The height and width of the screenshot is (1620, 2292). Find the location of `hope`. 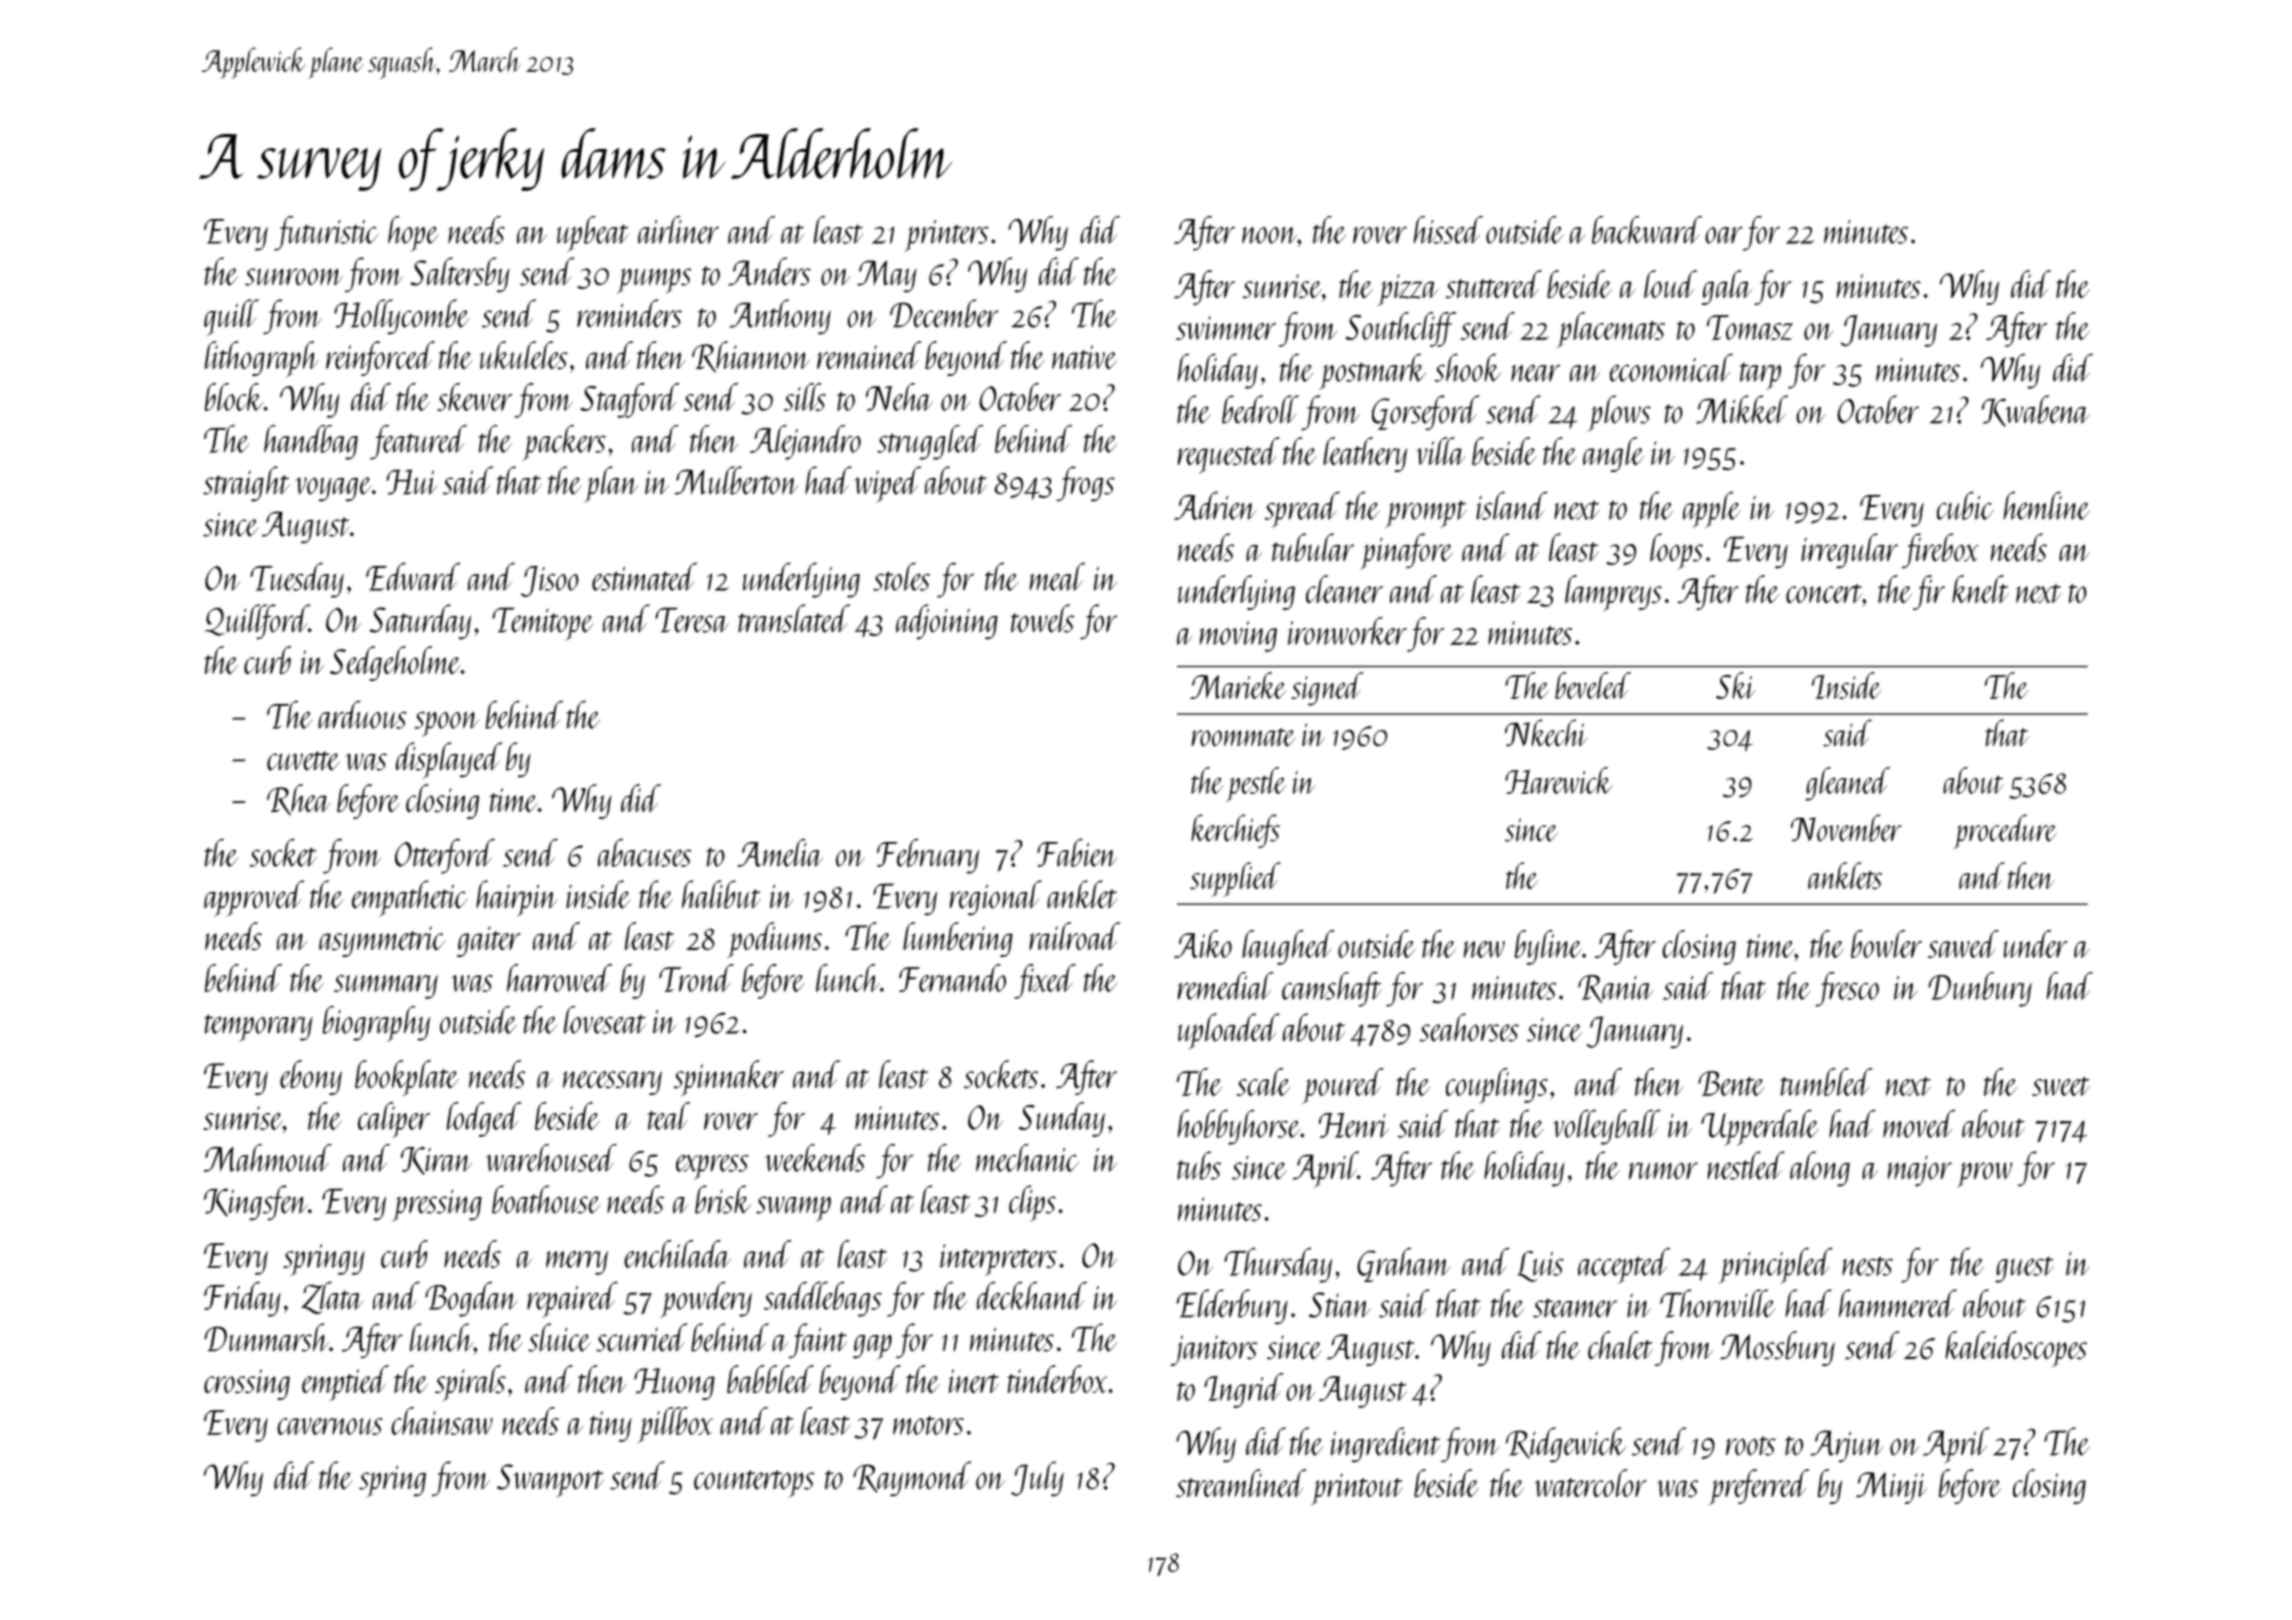

hope is located at coordinates (413, 234).
